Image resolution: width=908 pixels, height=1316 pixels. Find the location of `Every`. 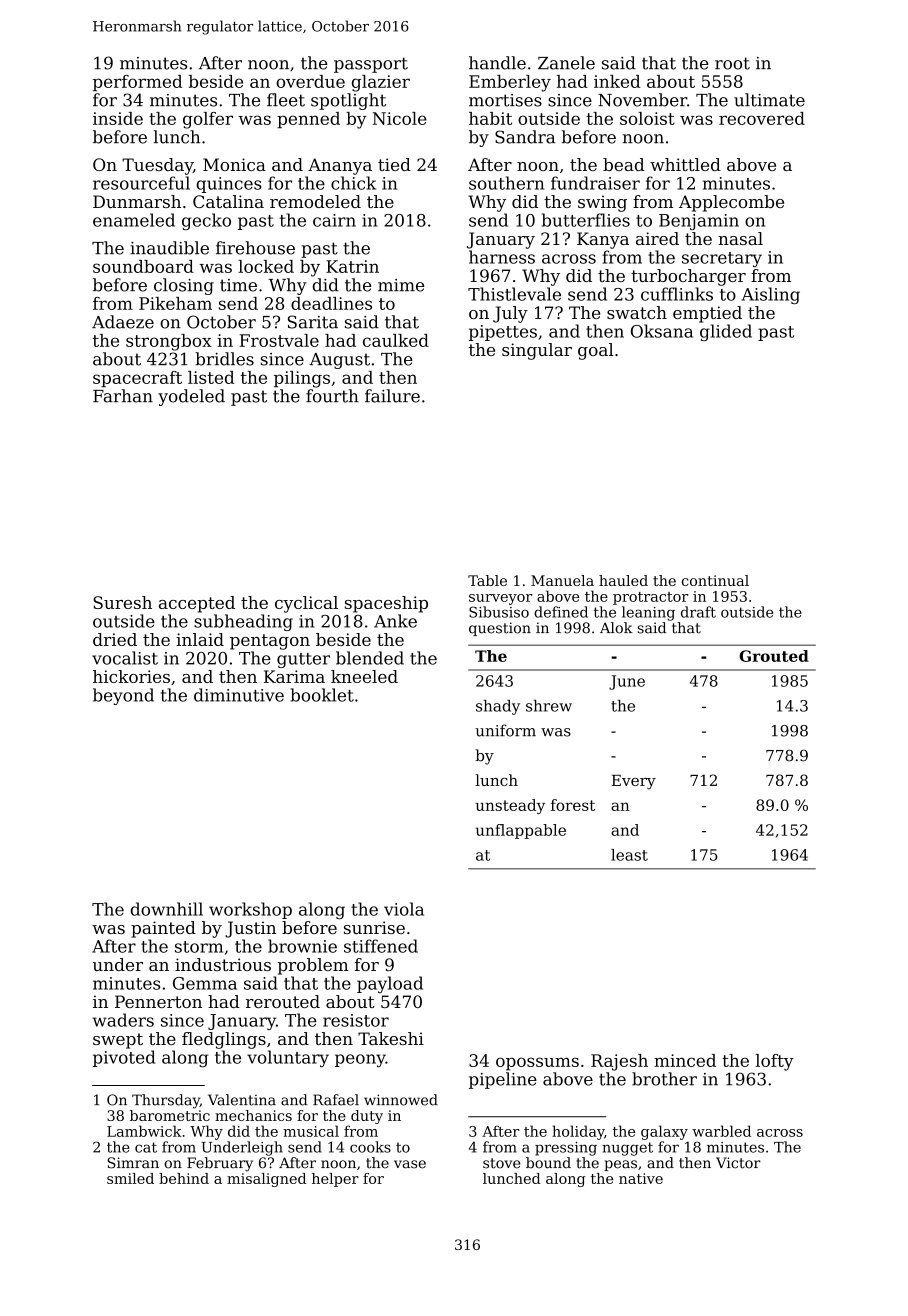

Every is located at coordinates (634, 782).
